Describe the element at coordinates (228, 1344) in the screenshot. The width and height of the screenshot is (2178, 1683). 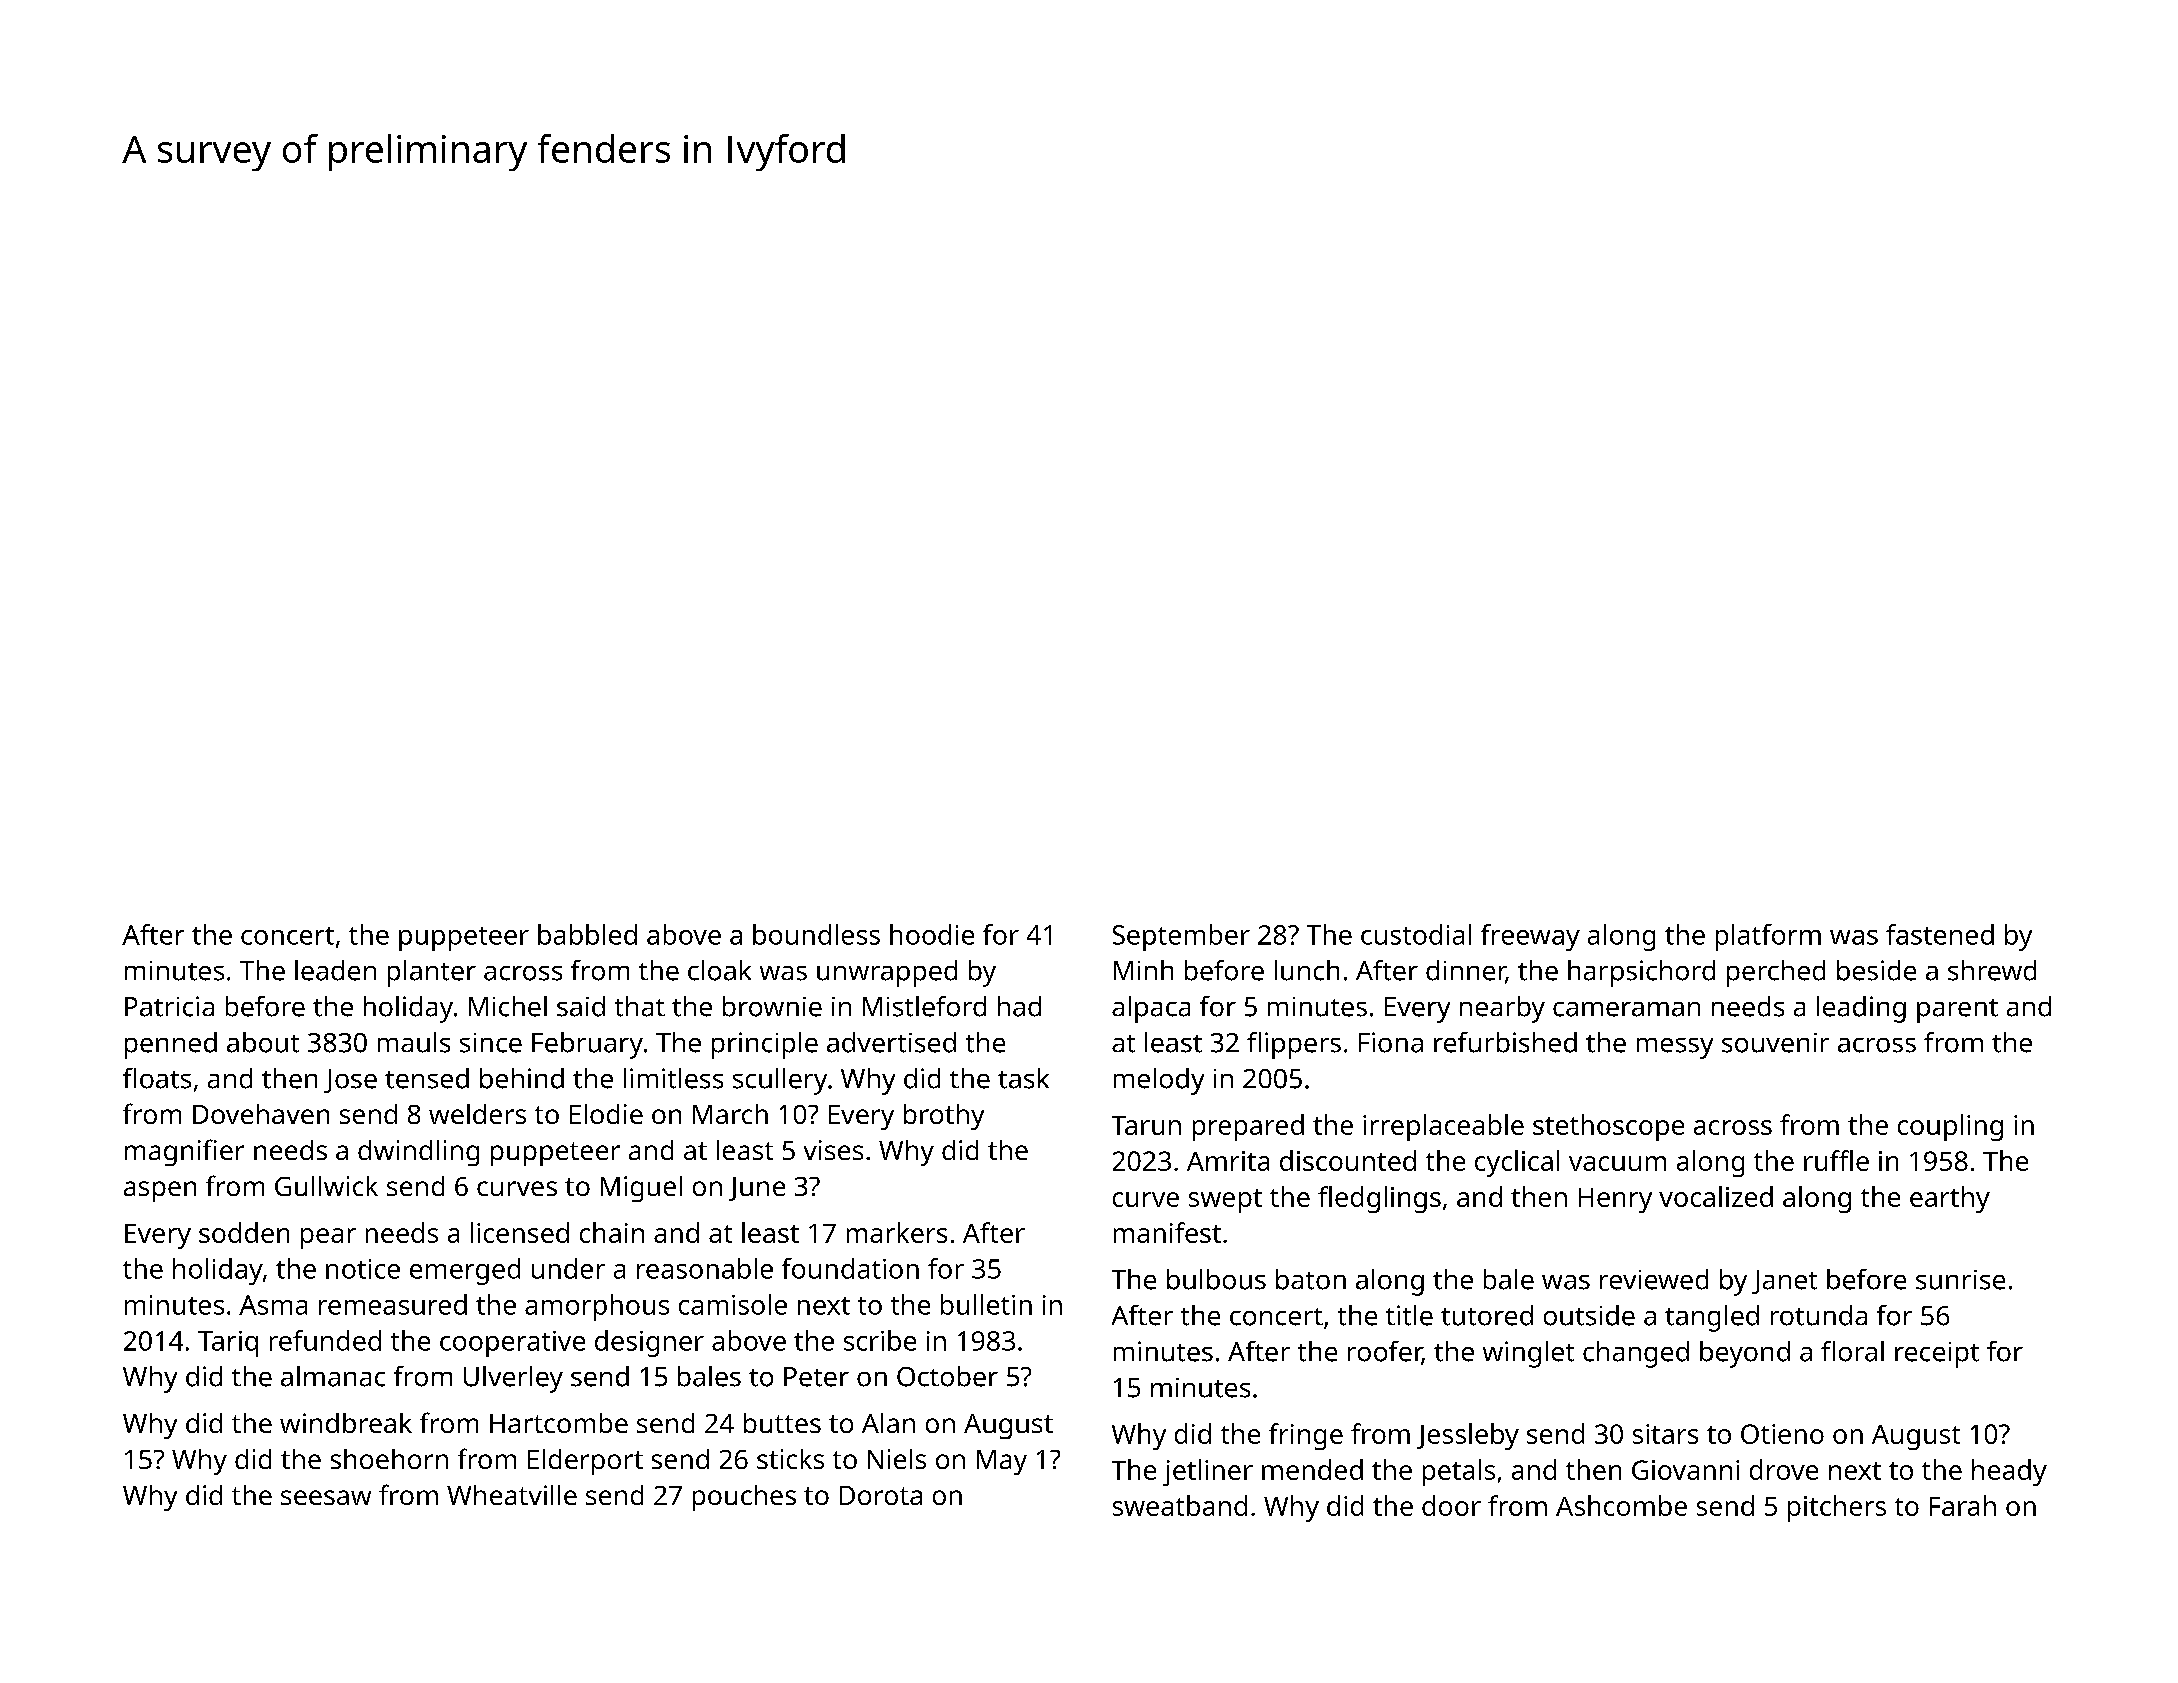
I see `Tariq` at that location.
